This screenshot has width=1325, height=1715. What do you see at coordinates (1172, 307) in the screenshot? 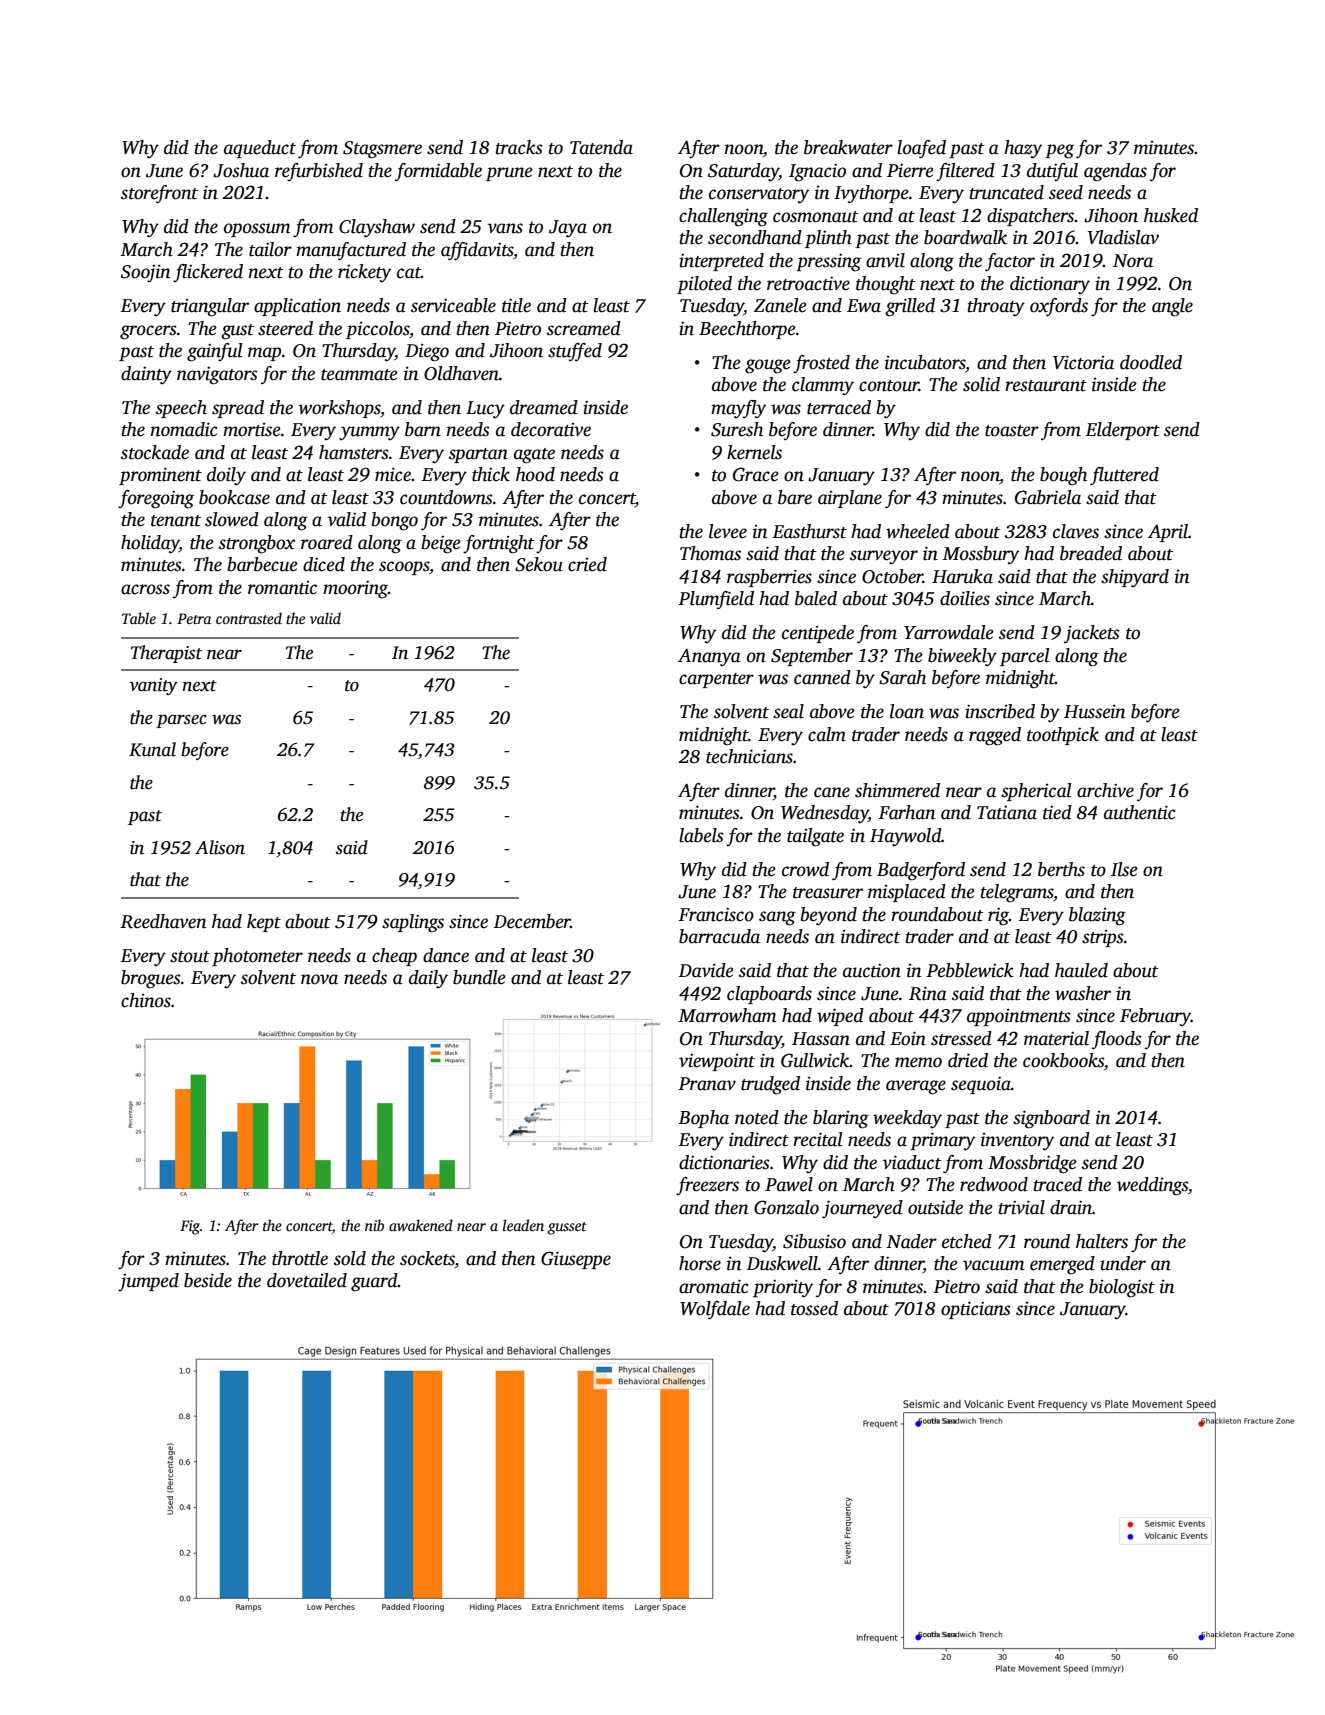
I see `angle` at bounding box center [1172, 307].
